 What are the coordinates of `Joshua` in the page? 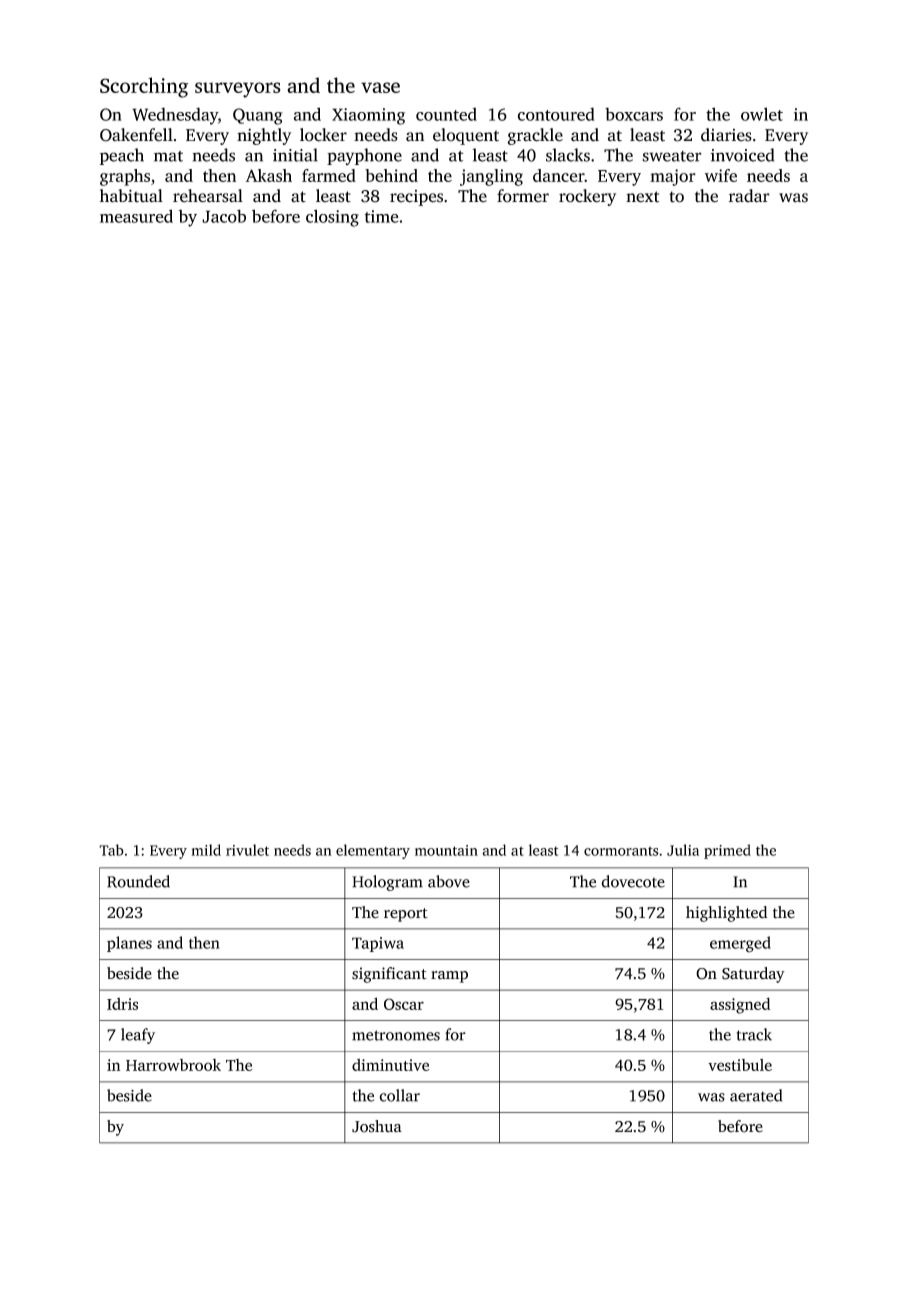 It's located at (377, 1126).
